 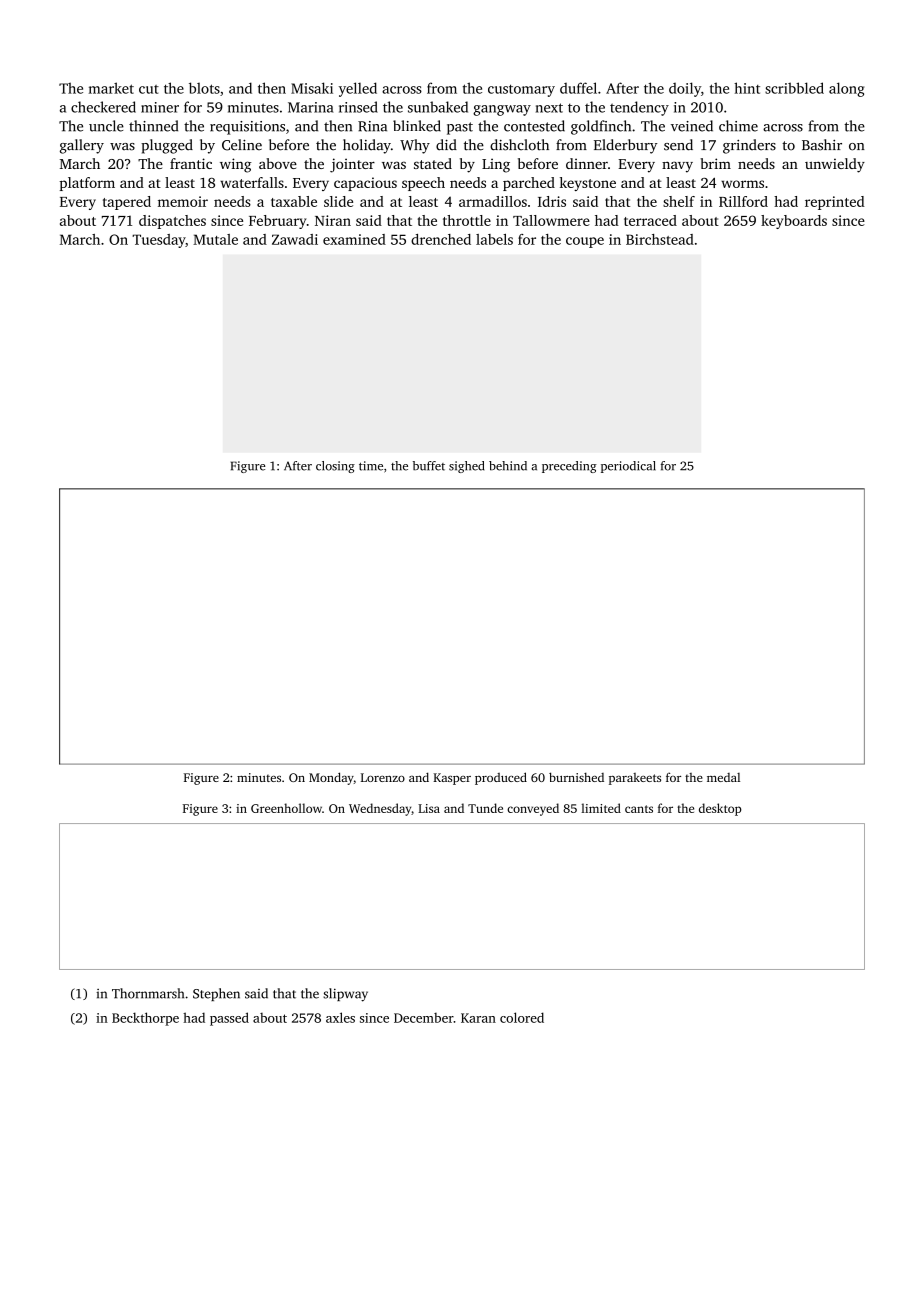 What do you see at coordinates (576, 777) in the screenshot?
I see `burnished` at bounding box center [576, 777].
